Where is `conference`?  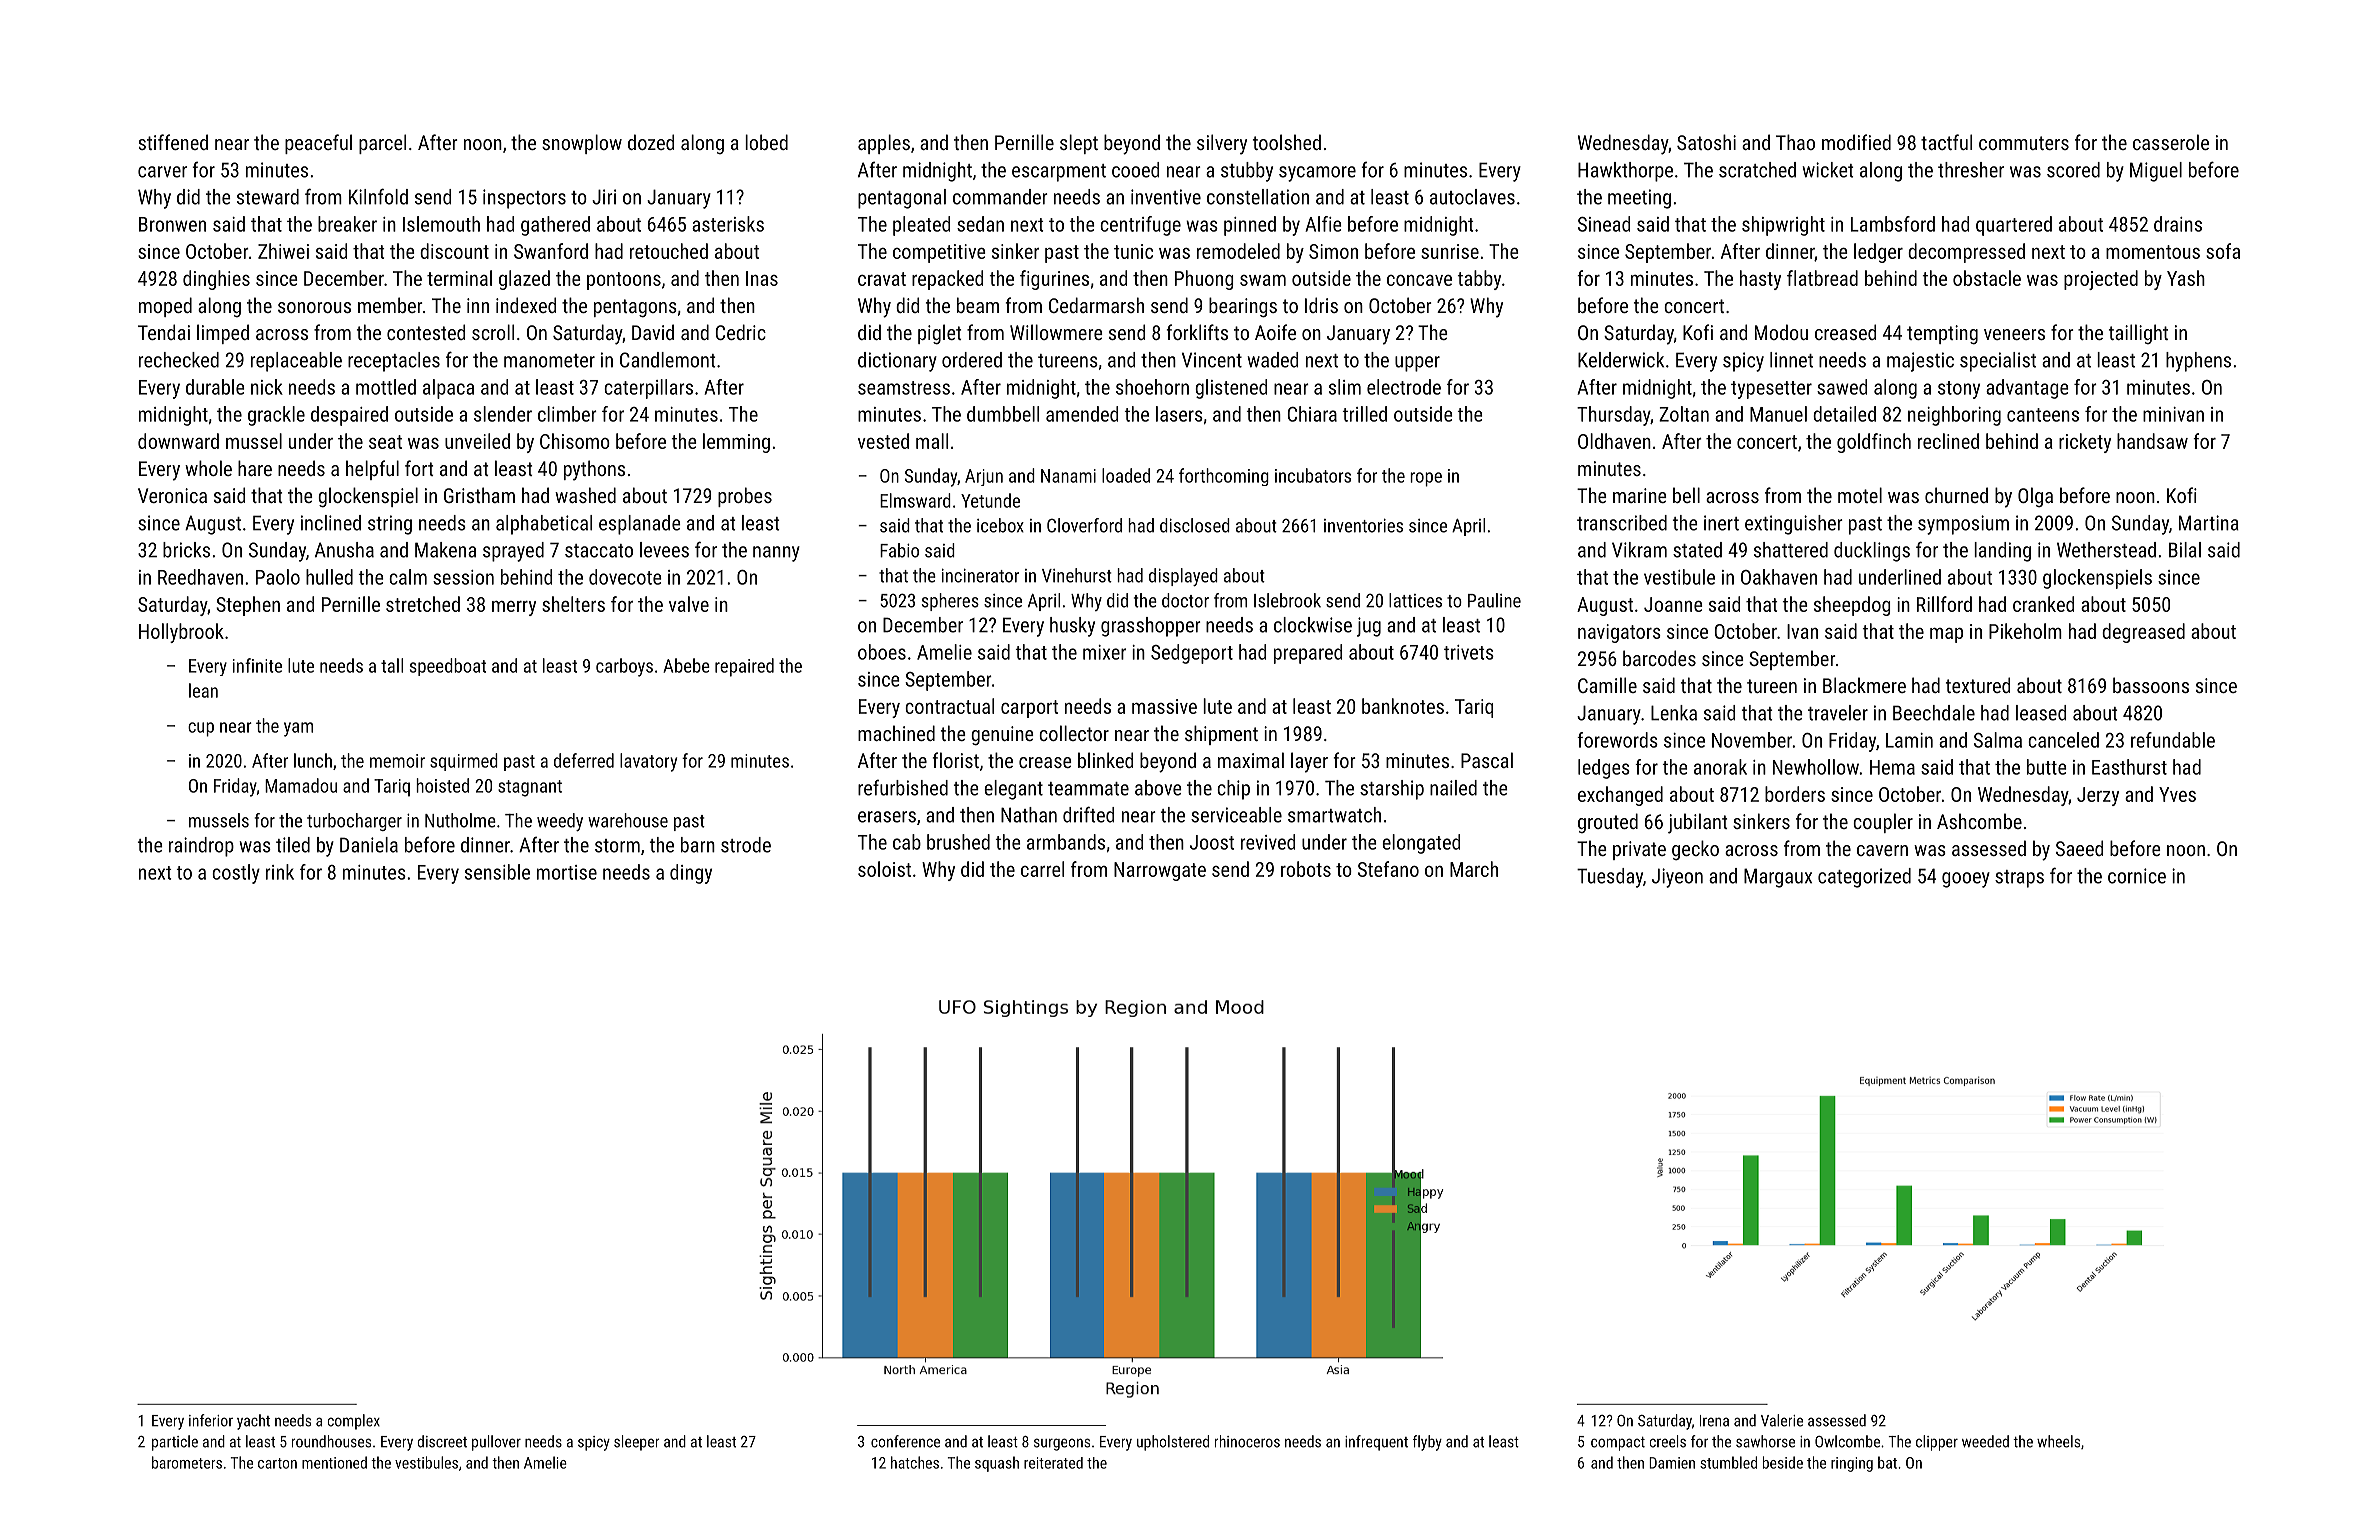 conference is located at coordinates (905, 1441).
